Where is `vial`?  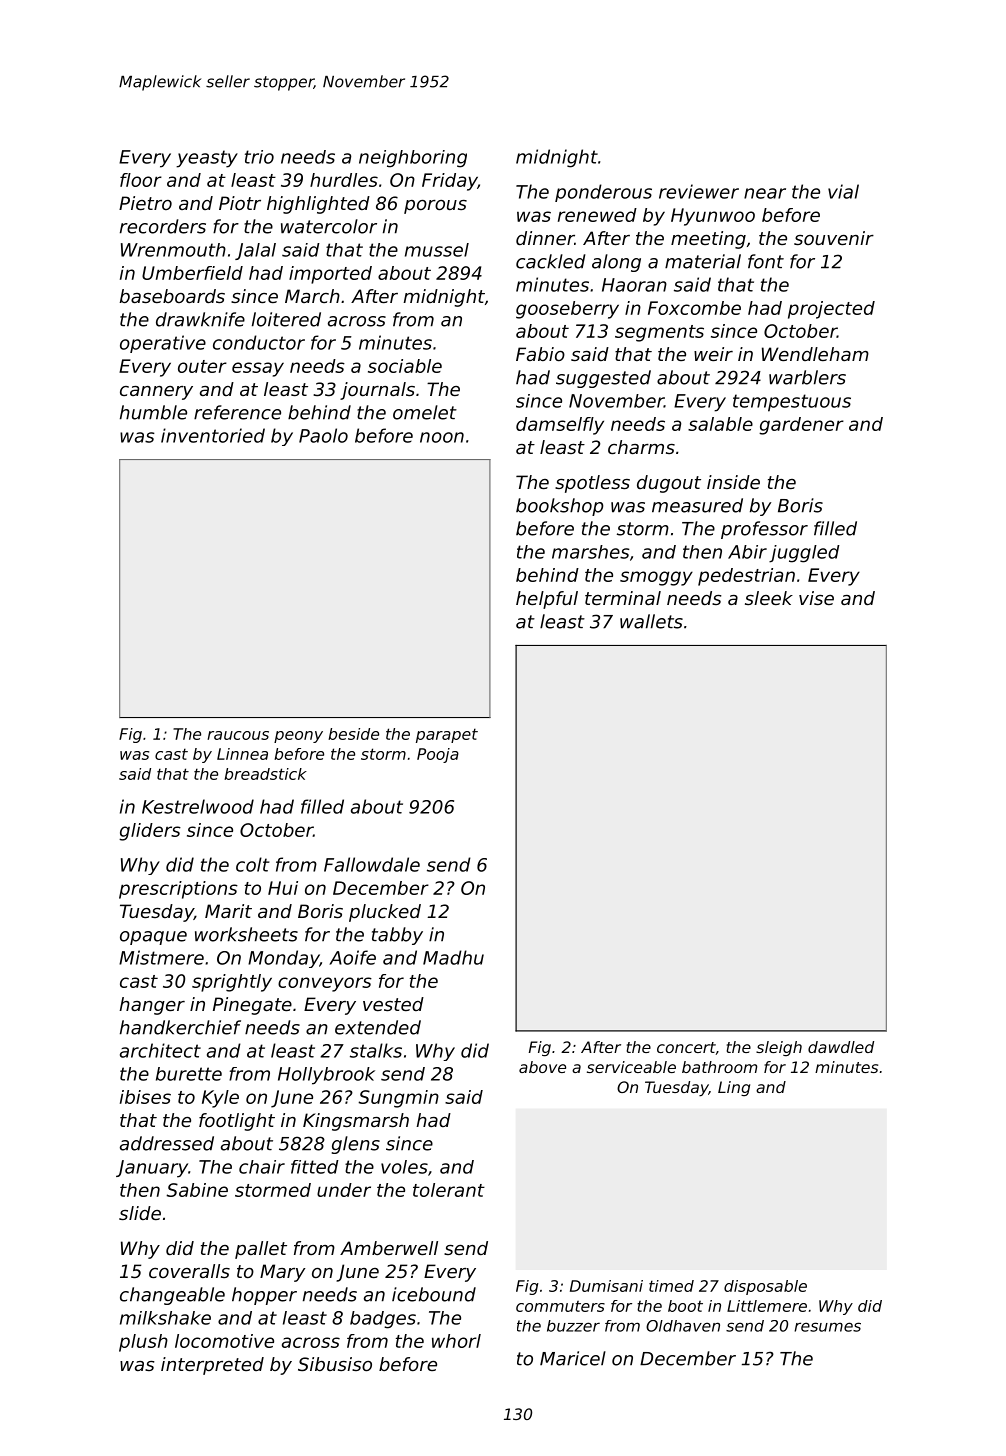 vial is located at coordinates (843, 191).
